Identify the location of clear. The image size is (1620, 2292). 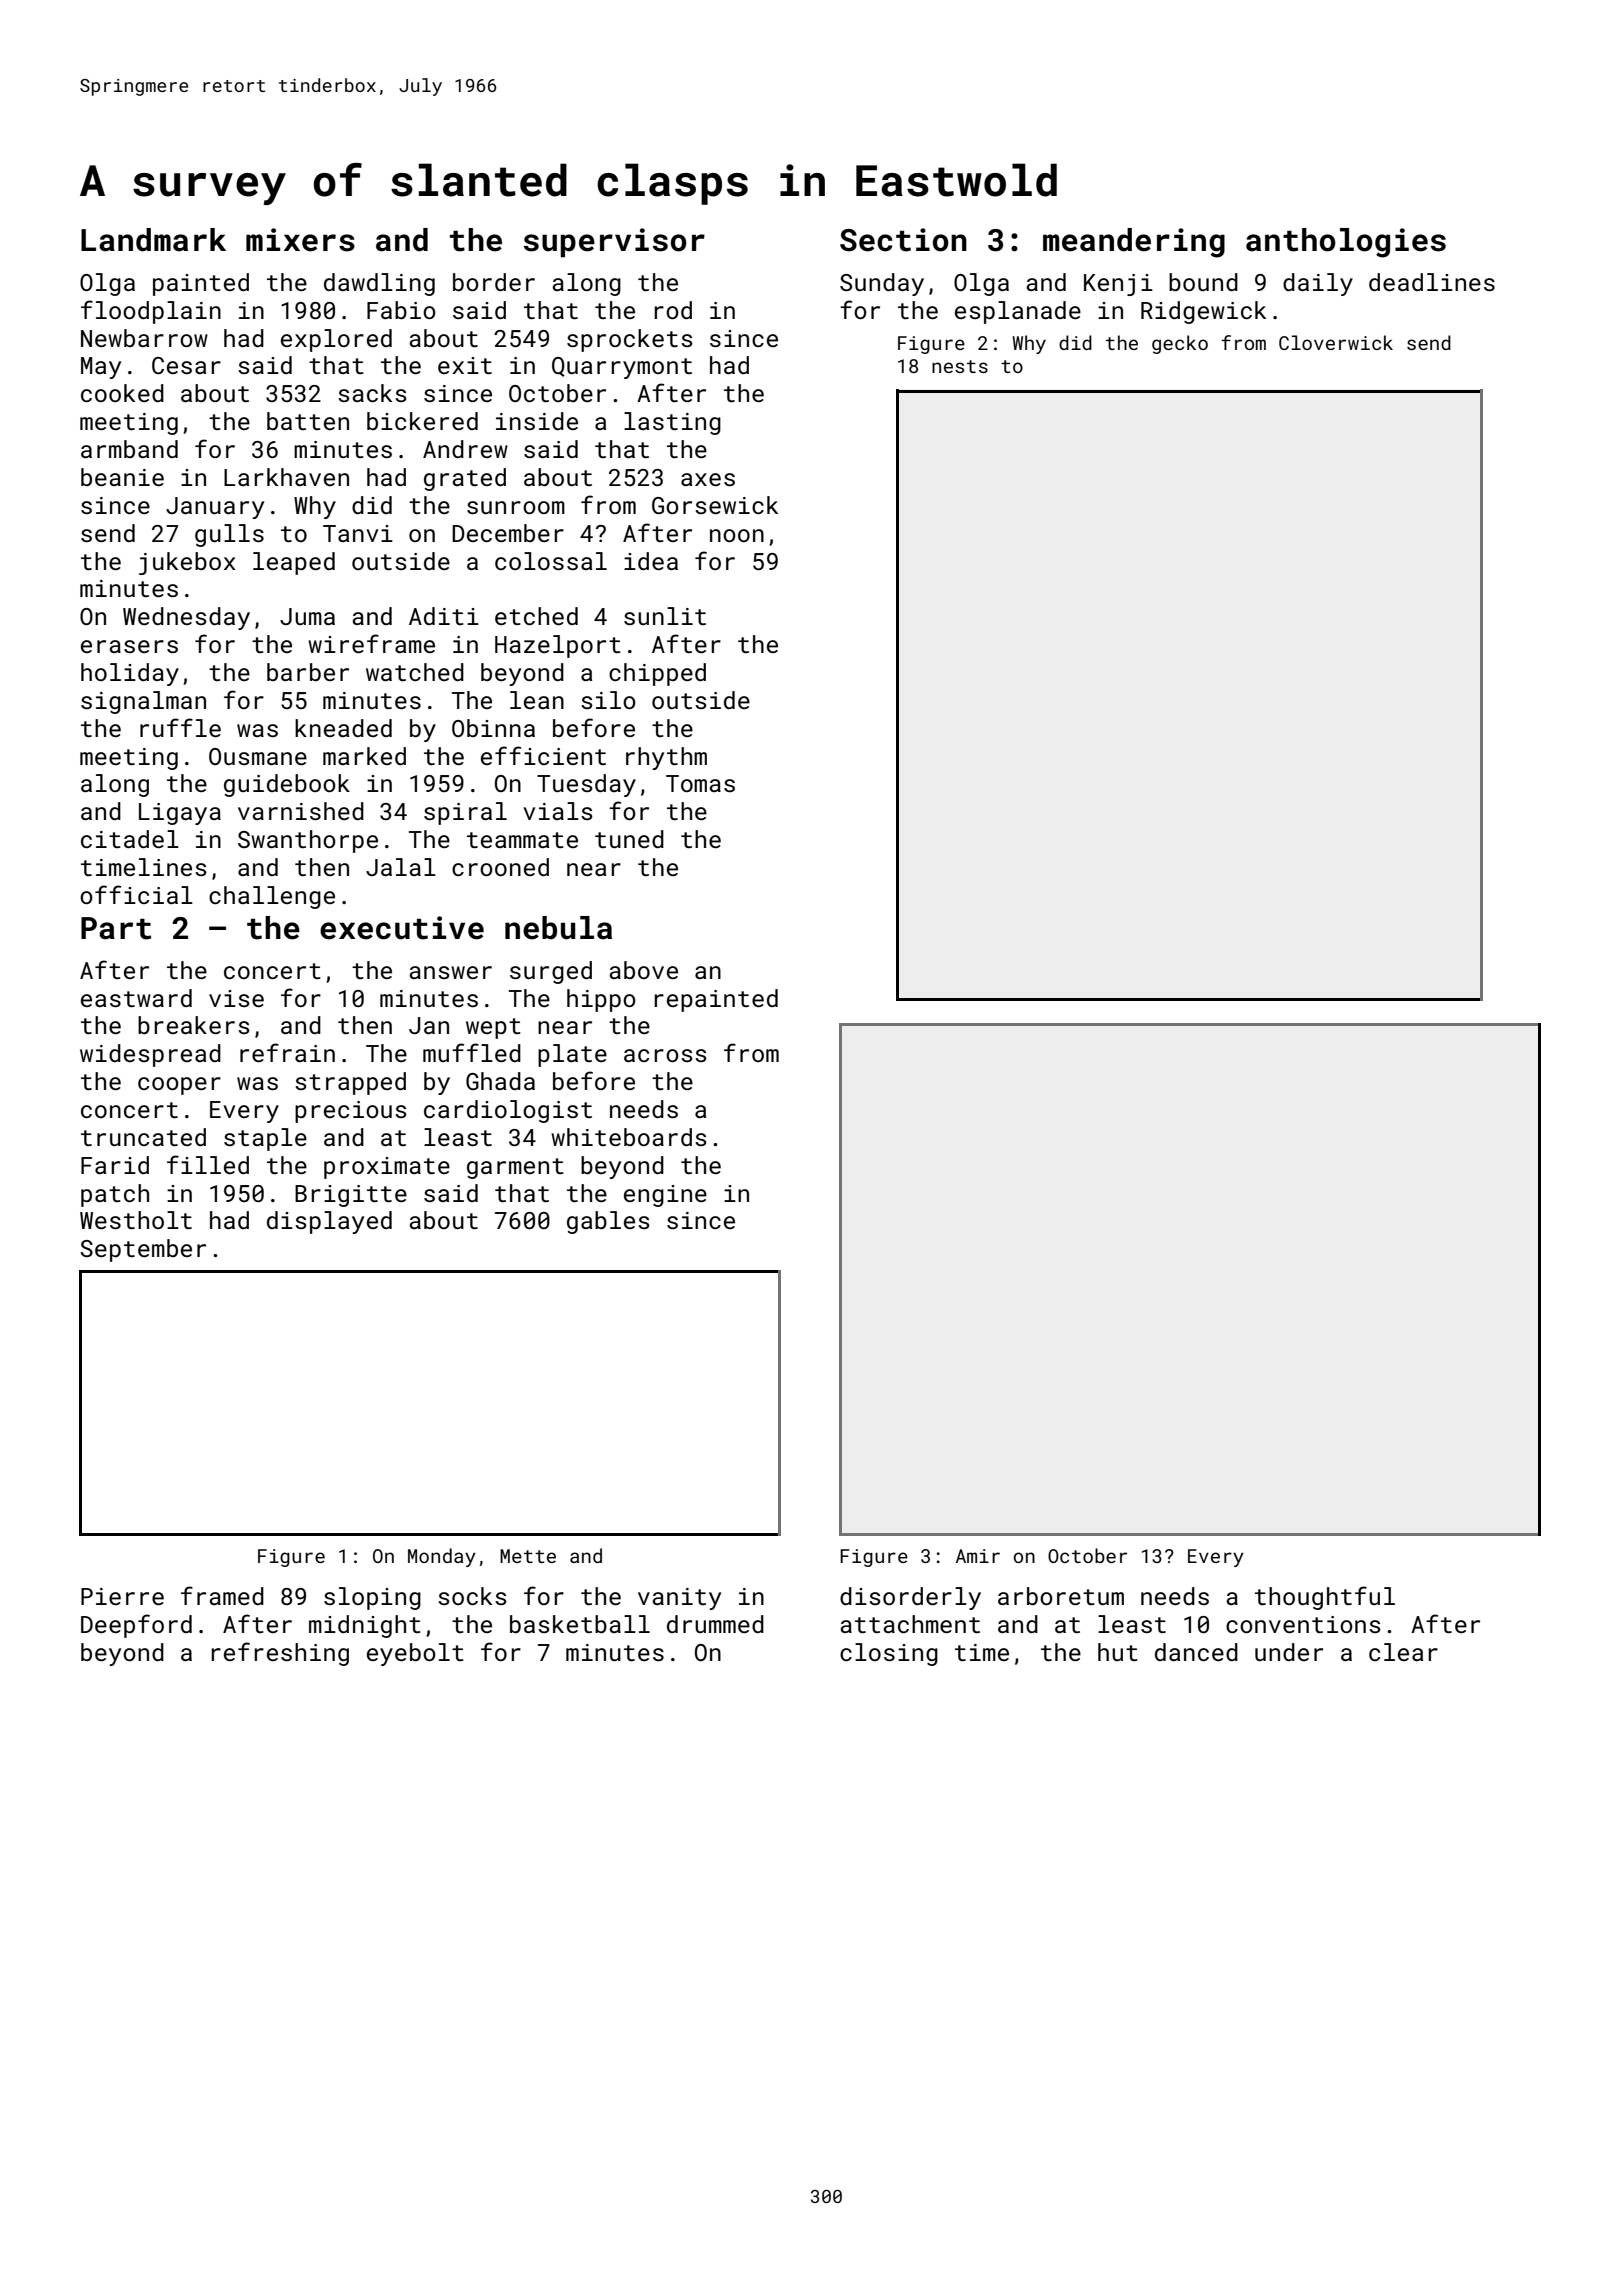
(1403, 1652).
